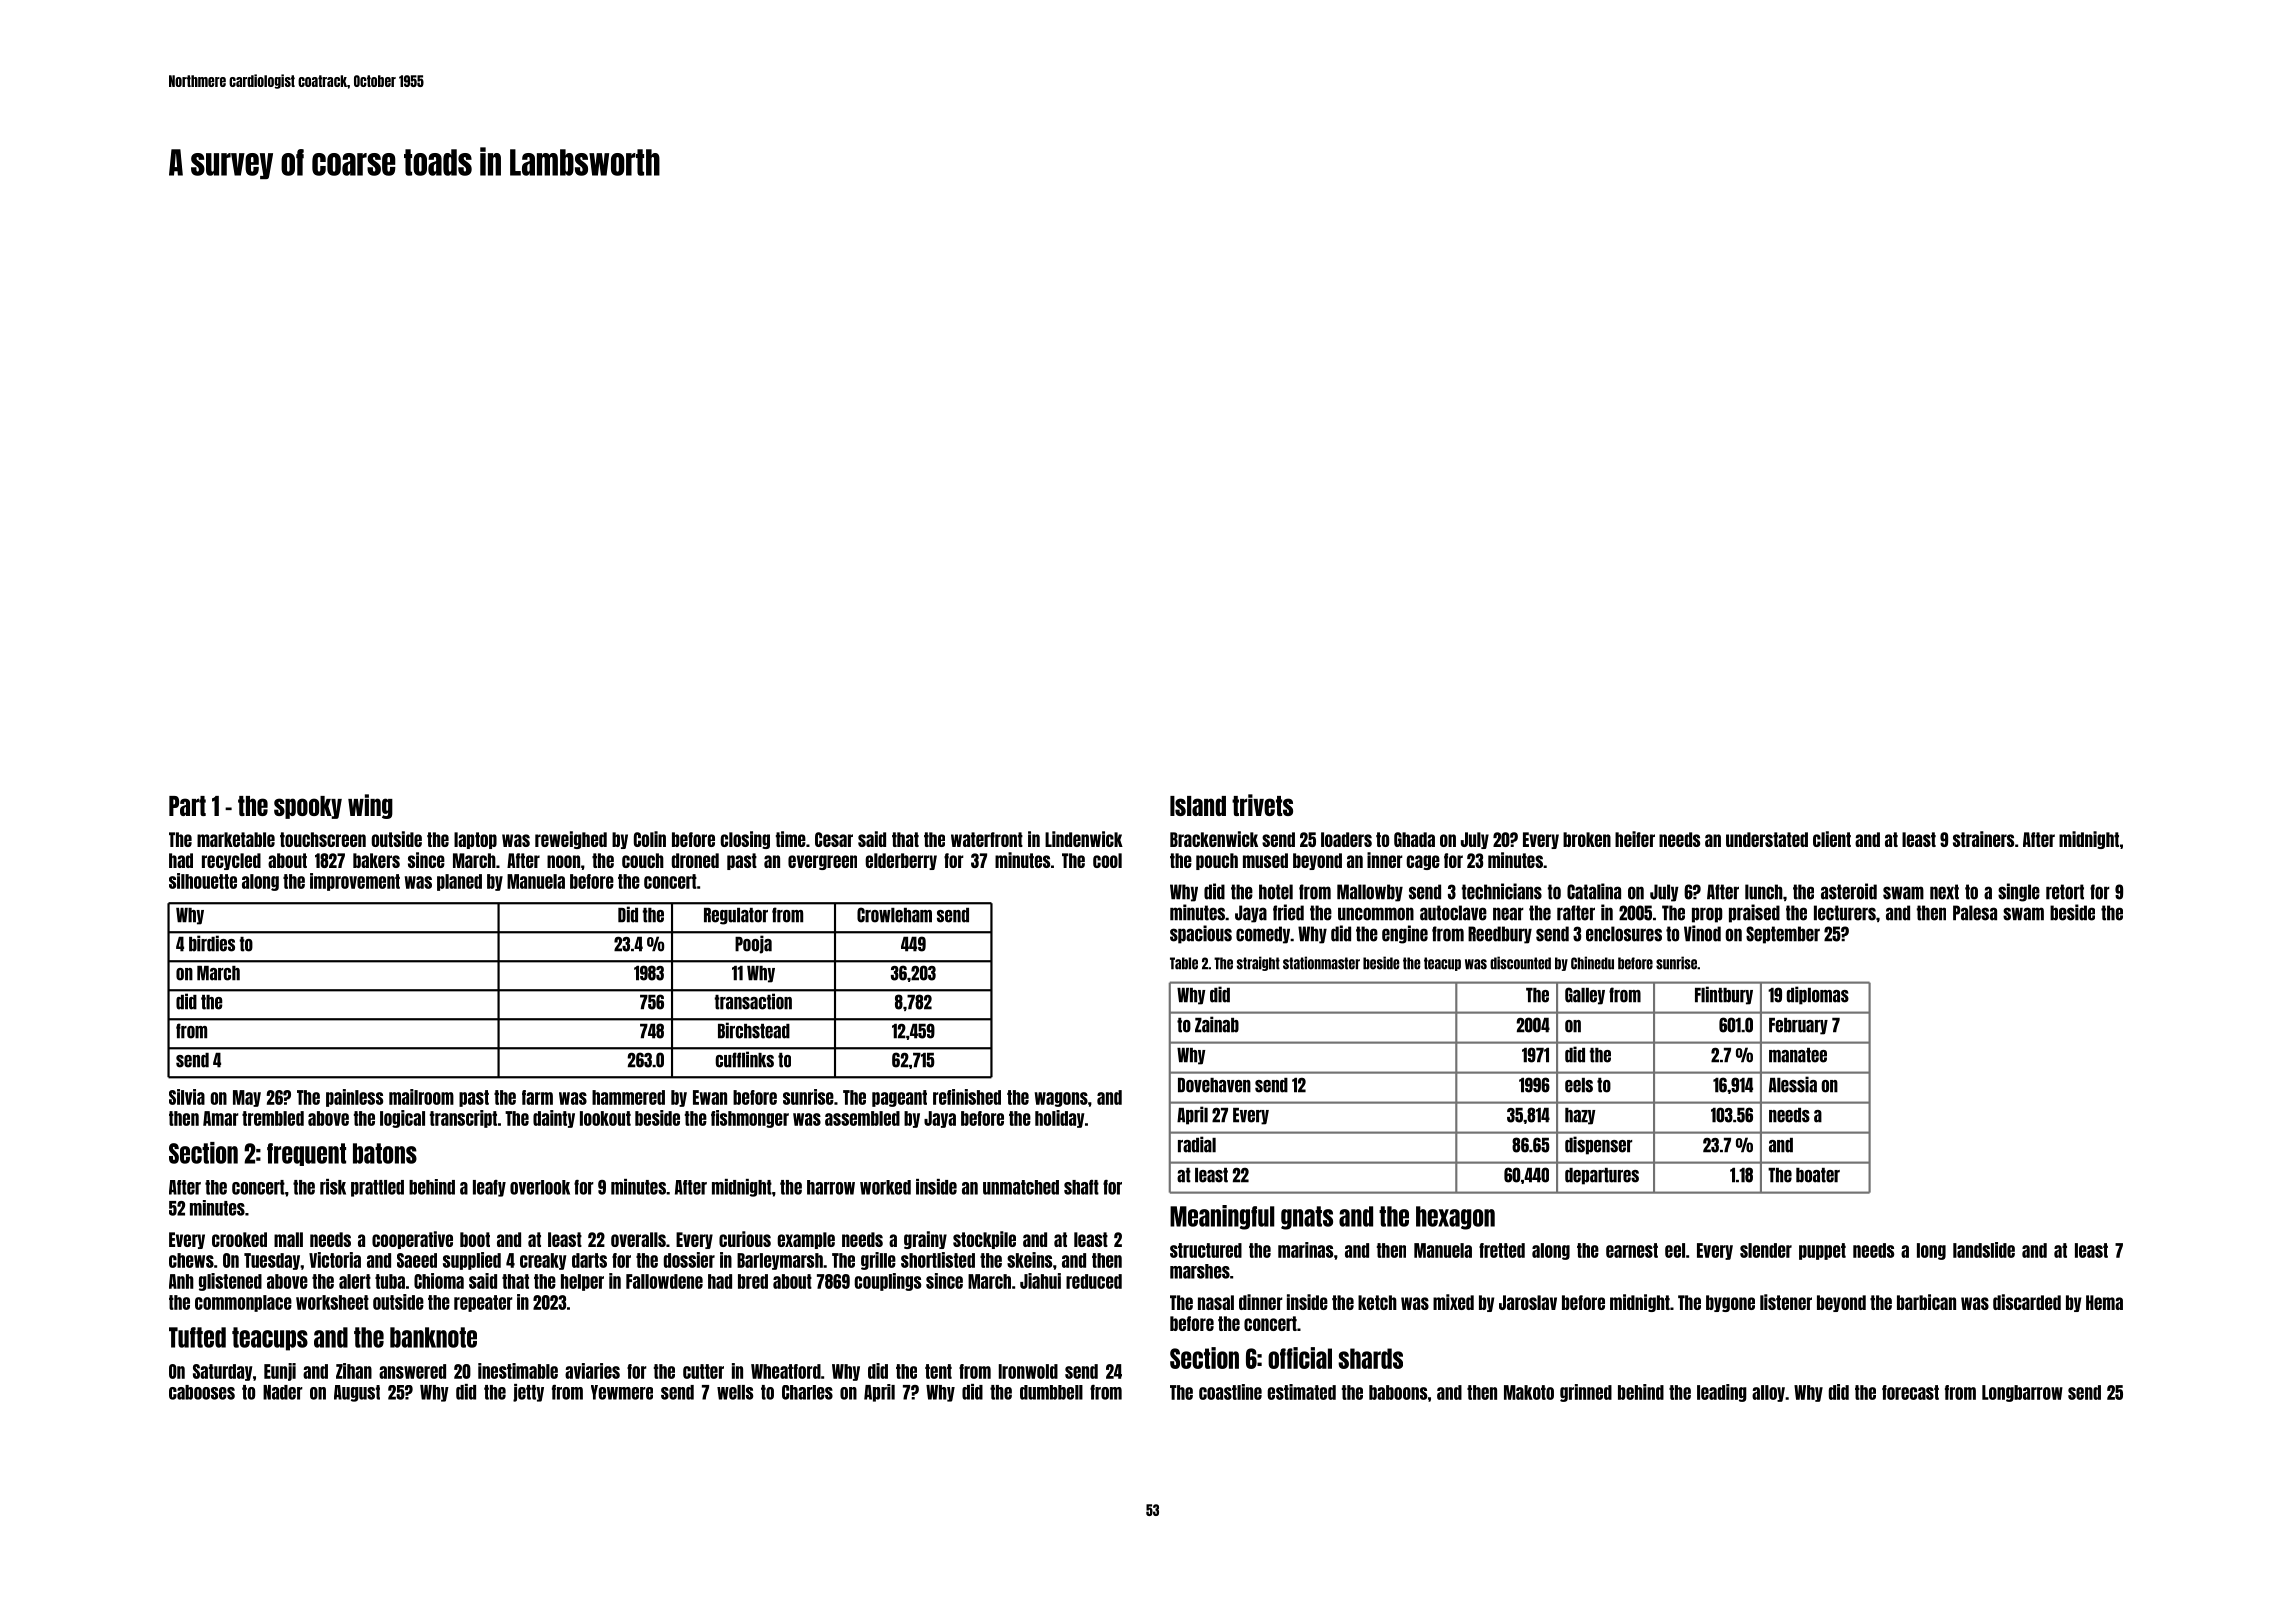 The image size is (2292, 1620). What do you see at coordinates (475, 1239) in the screenshot?
I see `boot` at bounding box center [475, 1239].
